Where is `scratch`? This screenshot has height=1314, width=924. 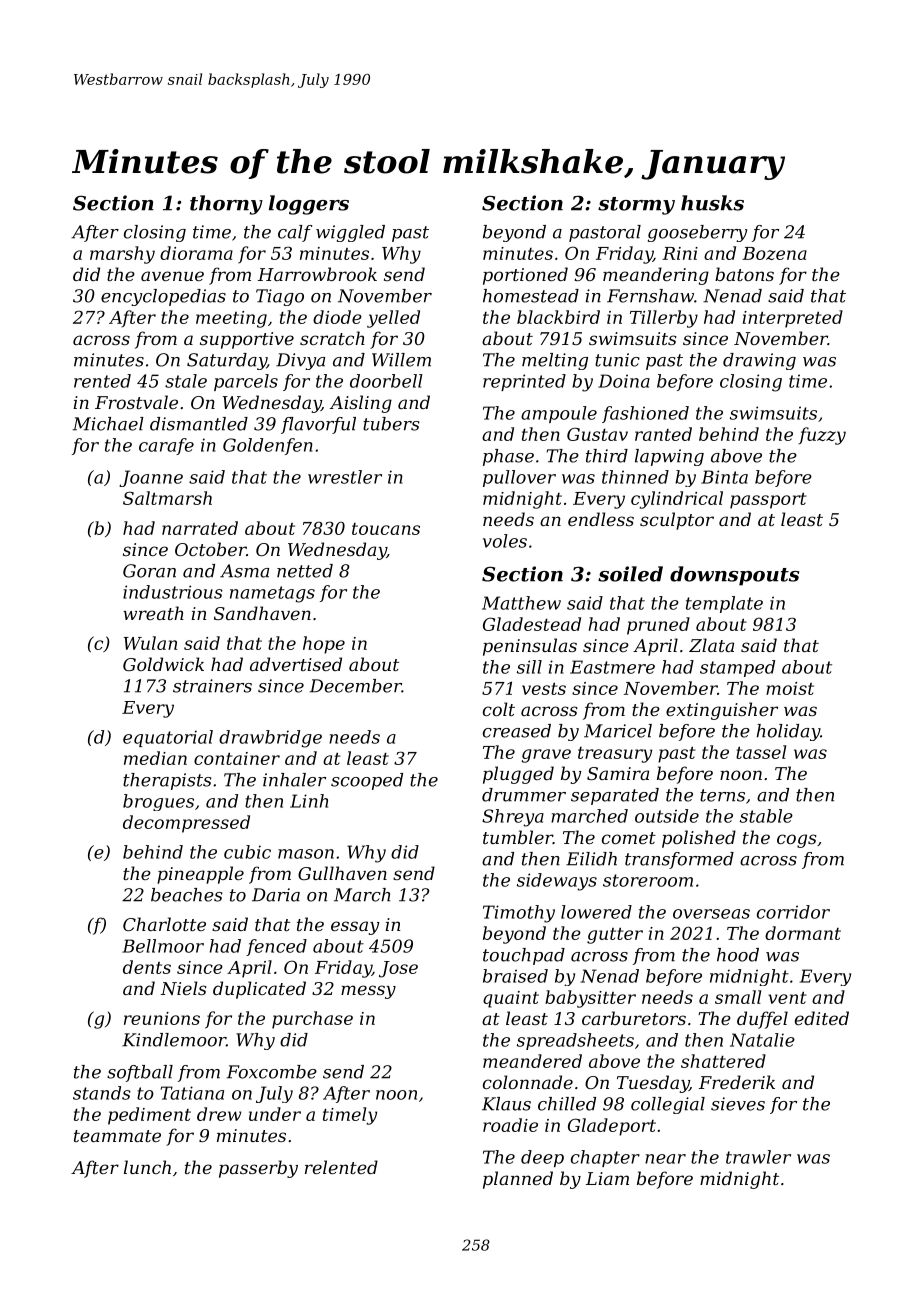 scratch is located at coordinates (332, 338).
